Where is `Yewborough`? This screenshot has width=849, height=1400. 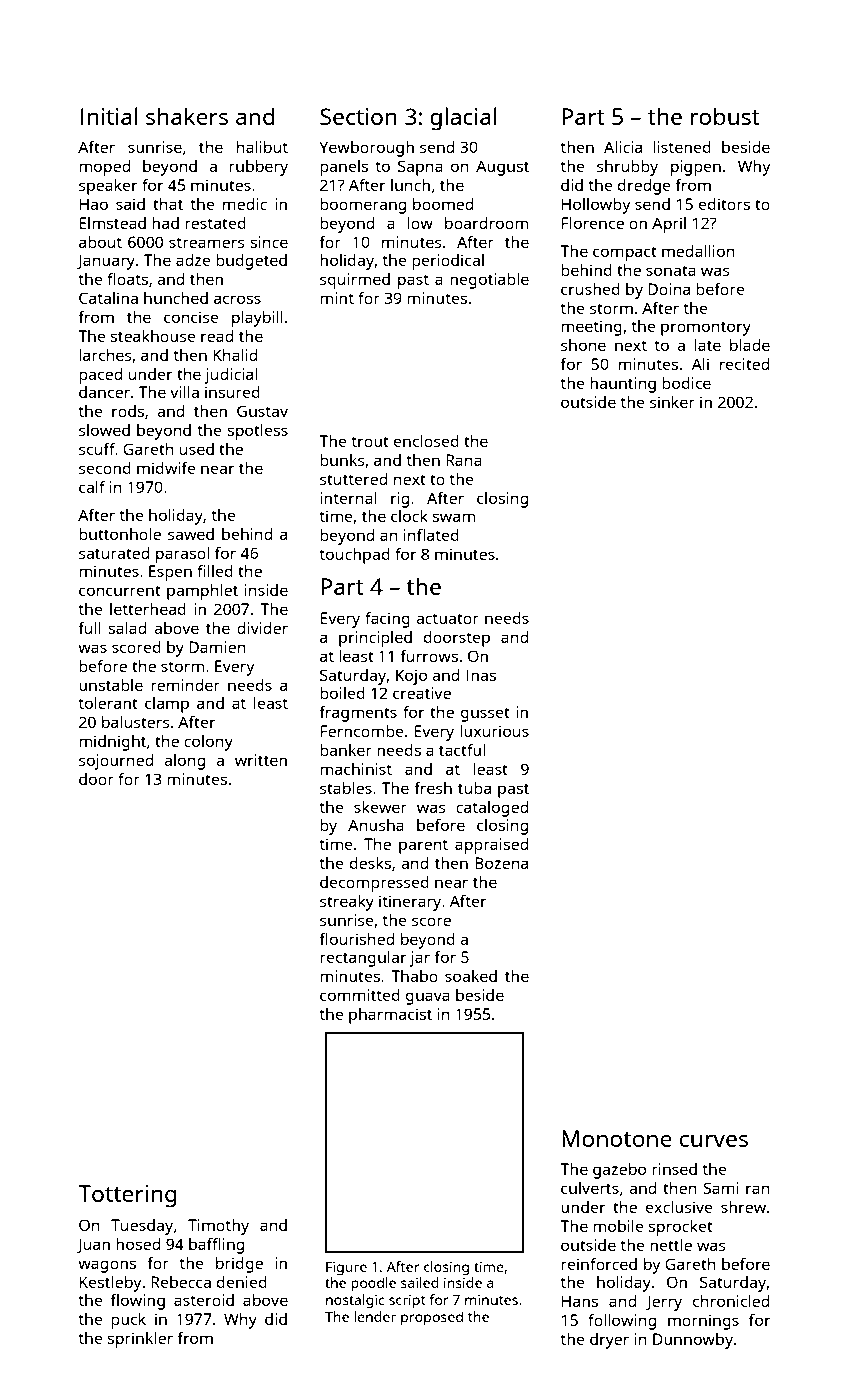
Yewborough is located at coordinates (366, 149).
